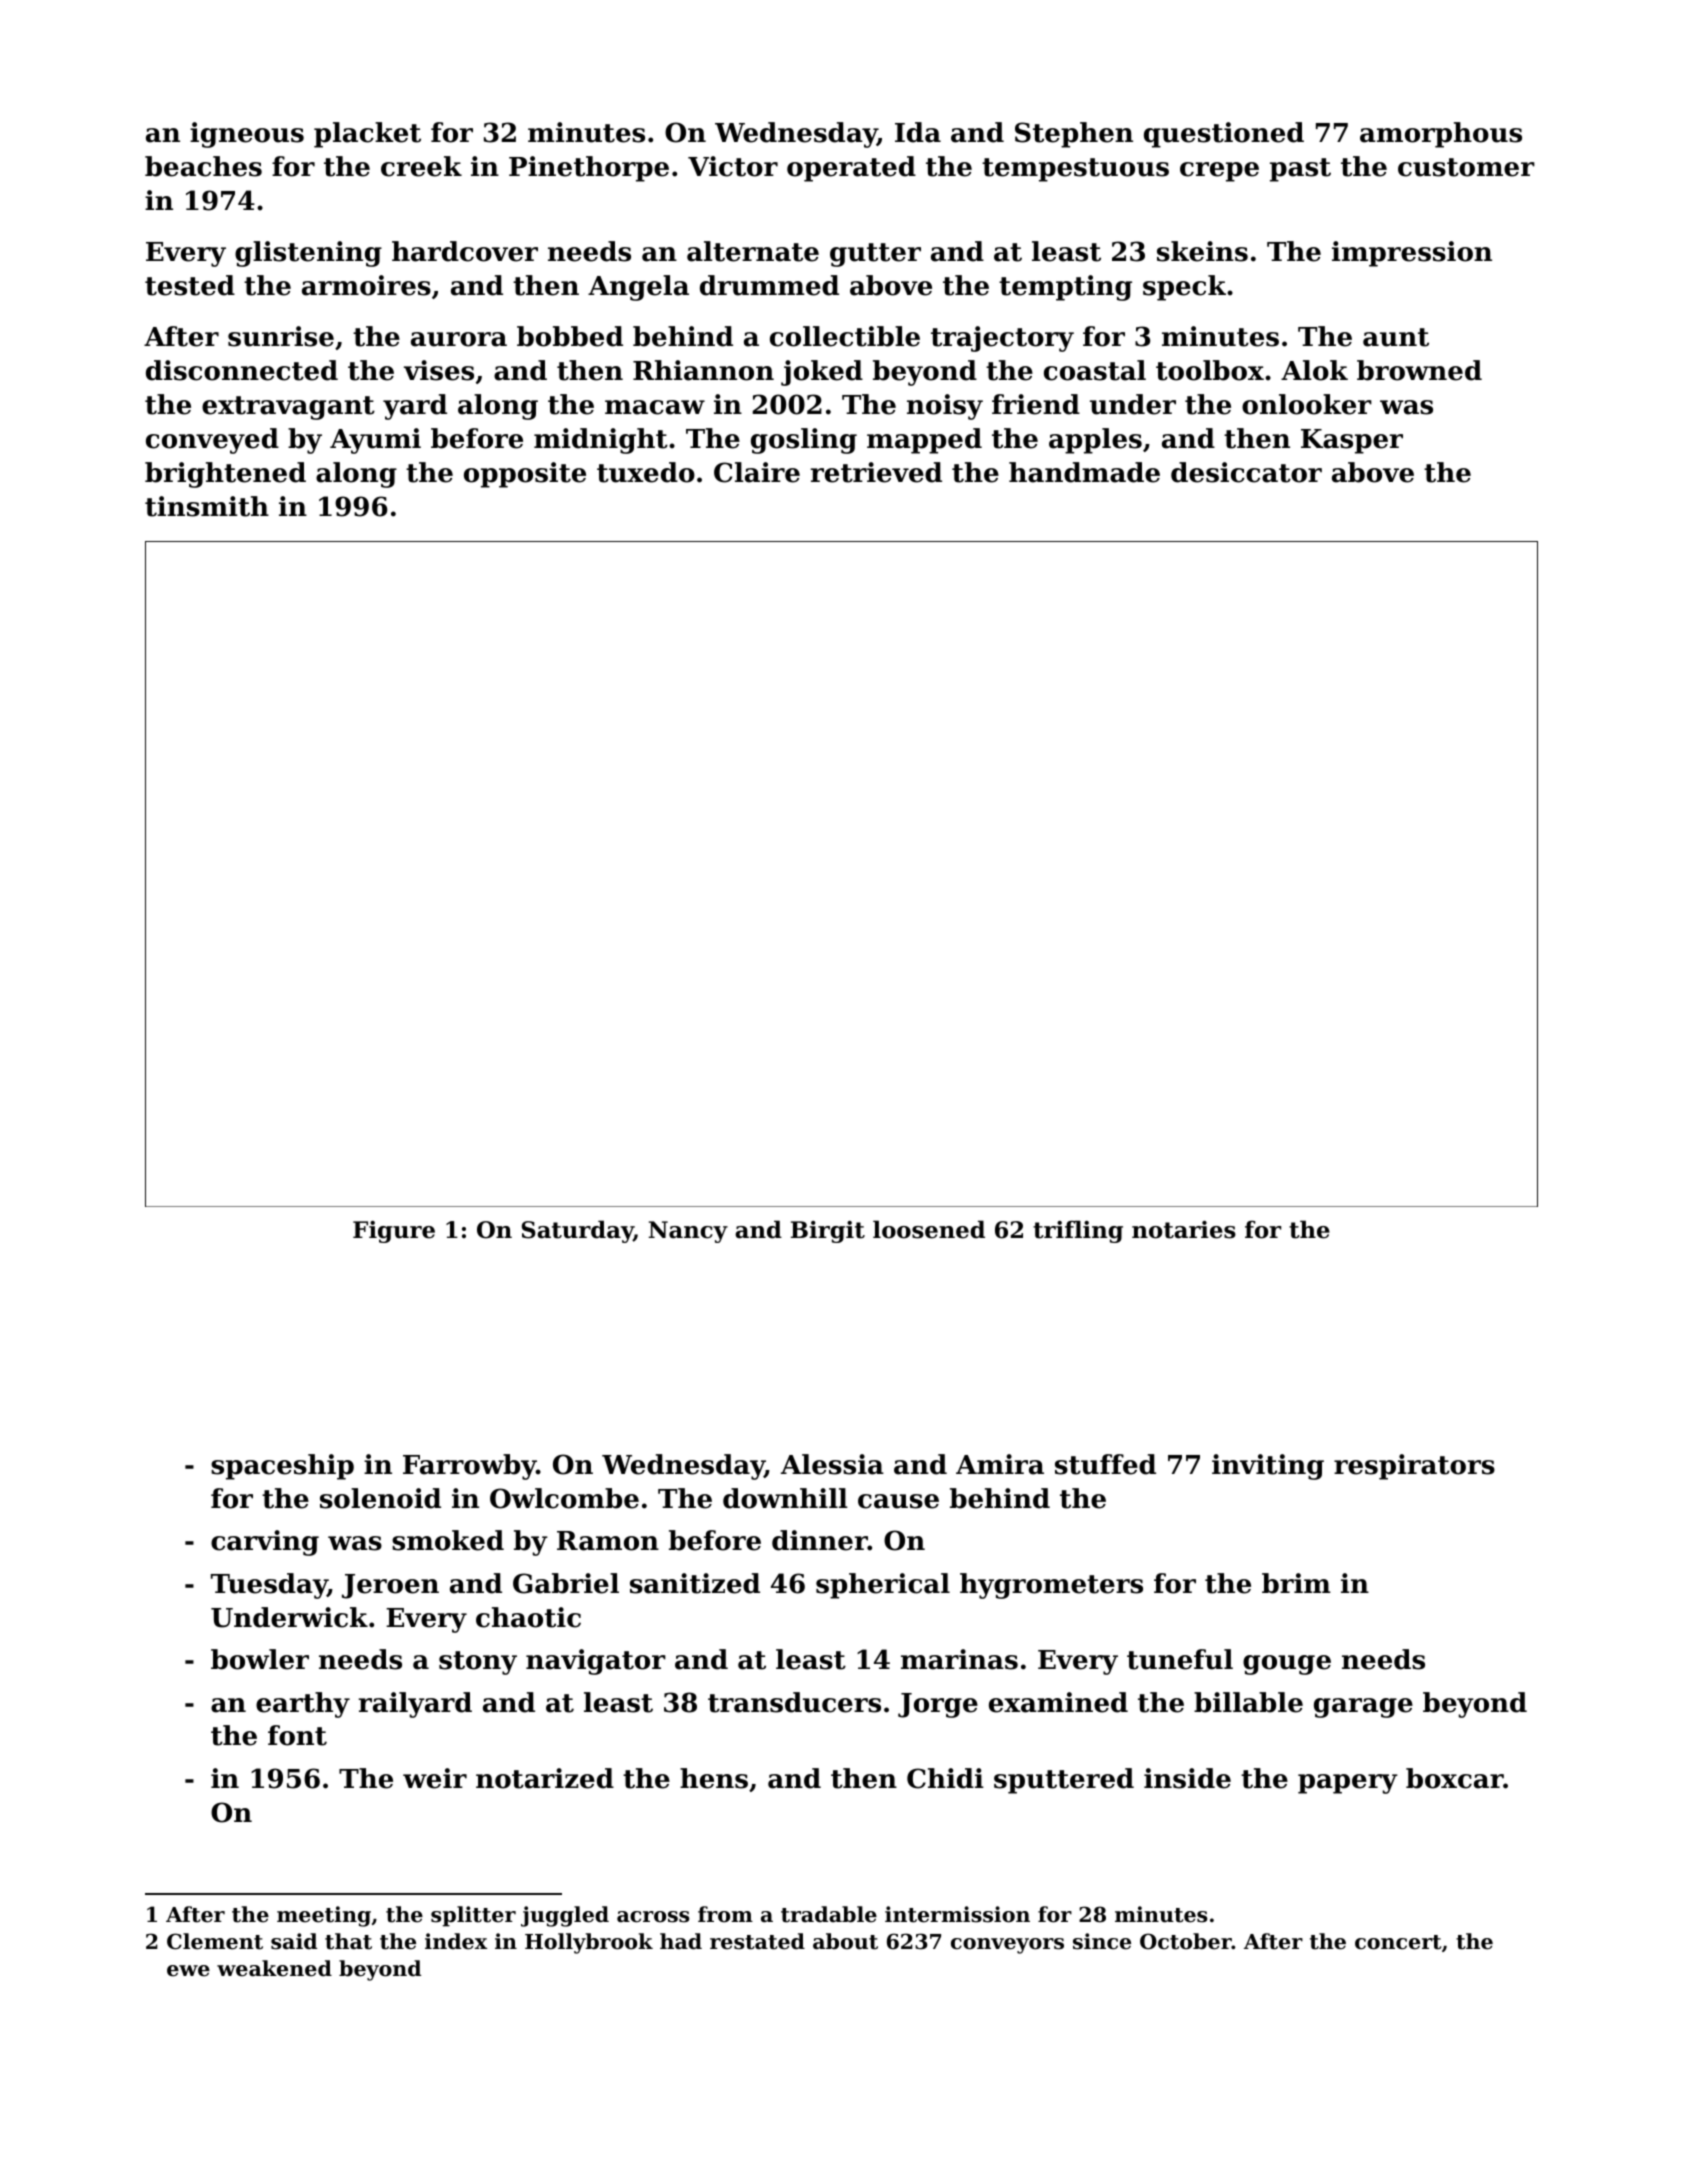 The height and width of the screenshot is (2178, 1683). What do you see at coordinates (876, 472) in the screenshot?
I see `retrieved` at bounding box center [876, 472].
